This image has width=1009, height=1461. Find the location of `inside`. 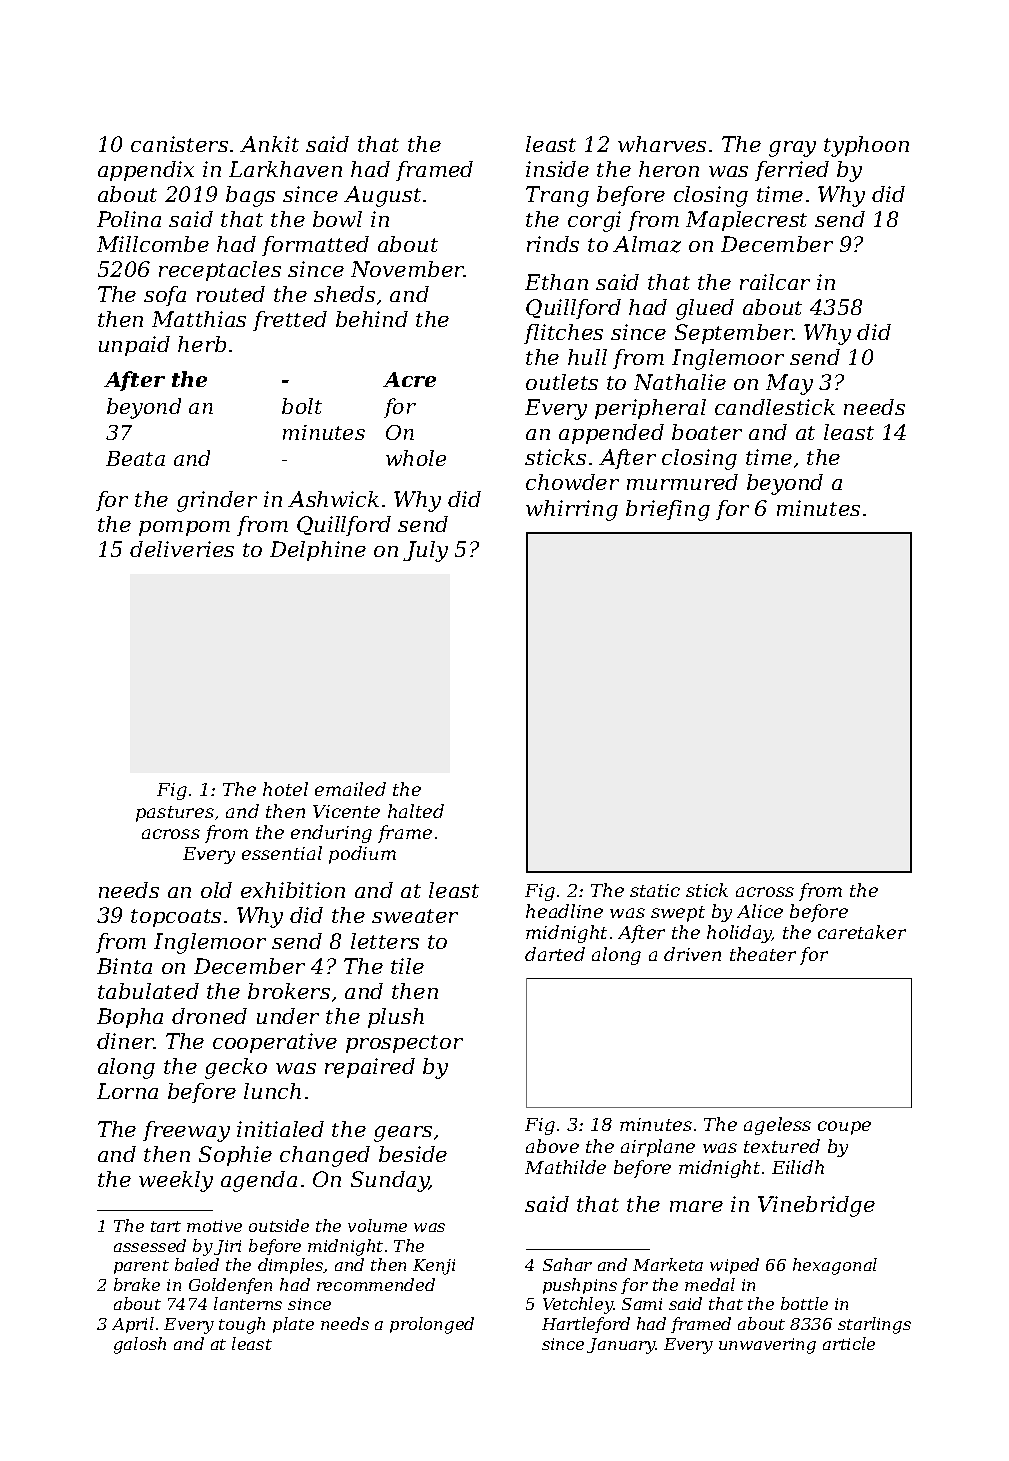

inside is located at coordinates (557, 169).
